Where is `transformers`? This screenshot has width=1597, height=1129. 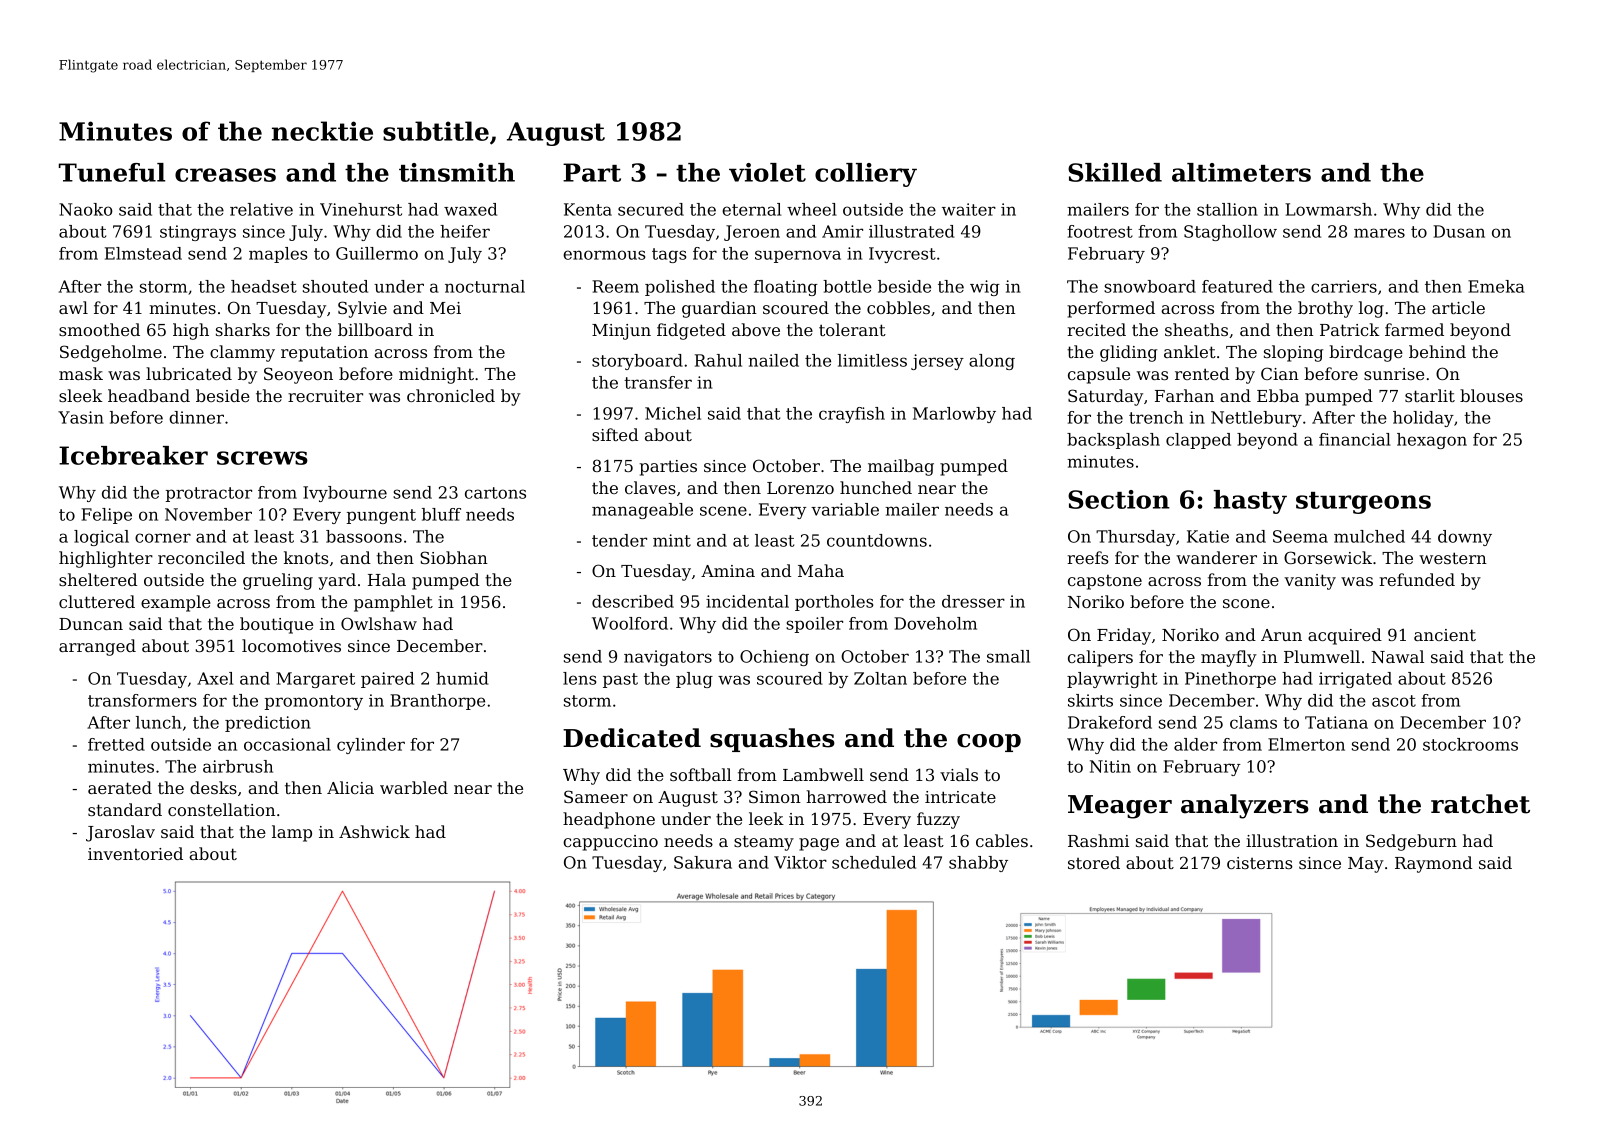
transformers is located at coordinates (142, 700).
